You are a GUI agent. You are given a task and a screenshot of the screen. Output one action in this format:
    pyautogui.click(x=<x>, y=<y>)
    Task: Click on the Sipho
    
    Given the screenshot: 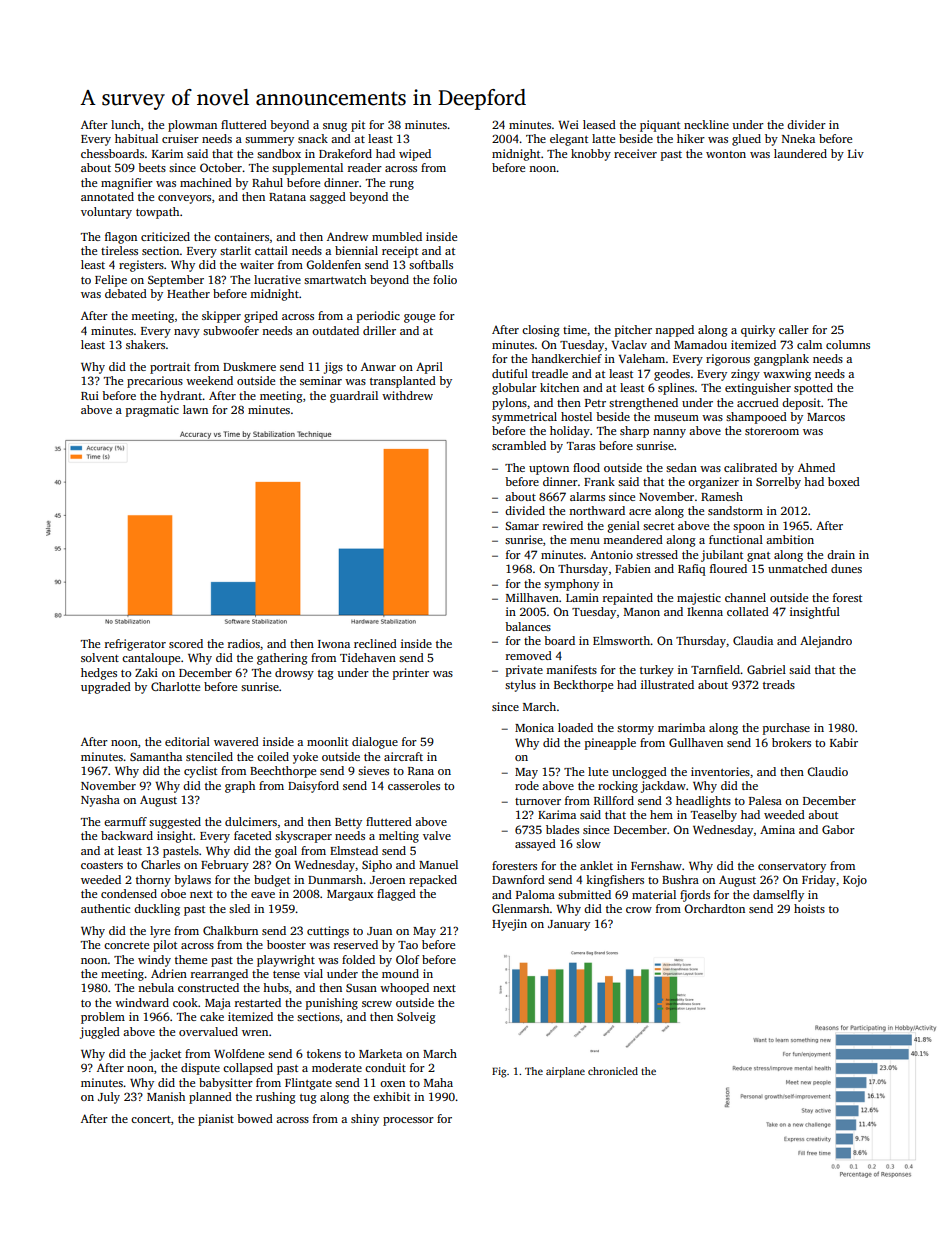 What is the action you would take?
    pyautogui.click(x=377, y=866)
